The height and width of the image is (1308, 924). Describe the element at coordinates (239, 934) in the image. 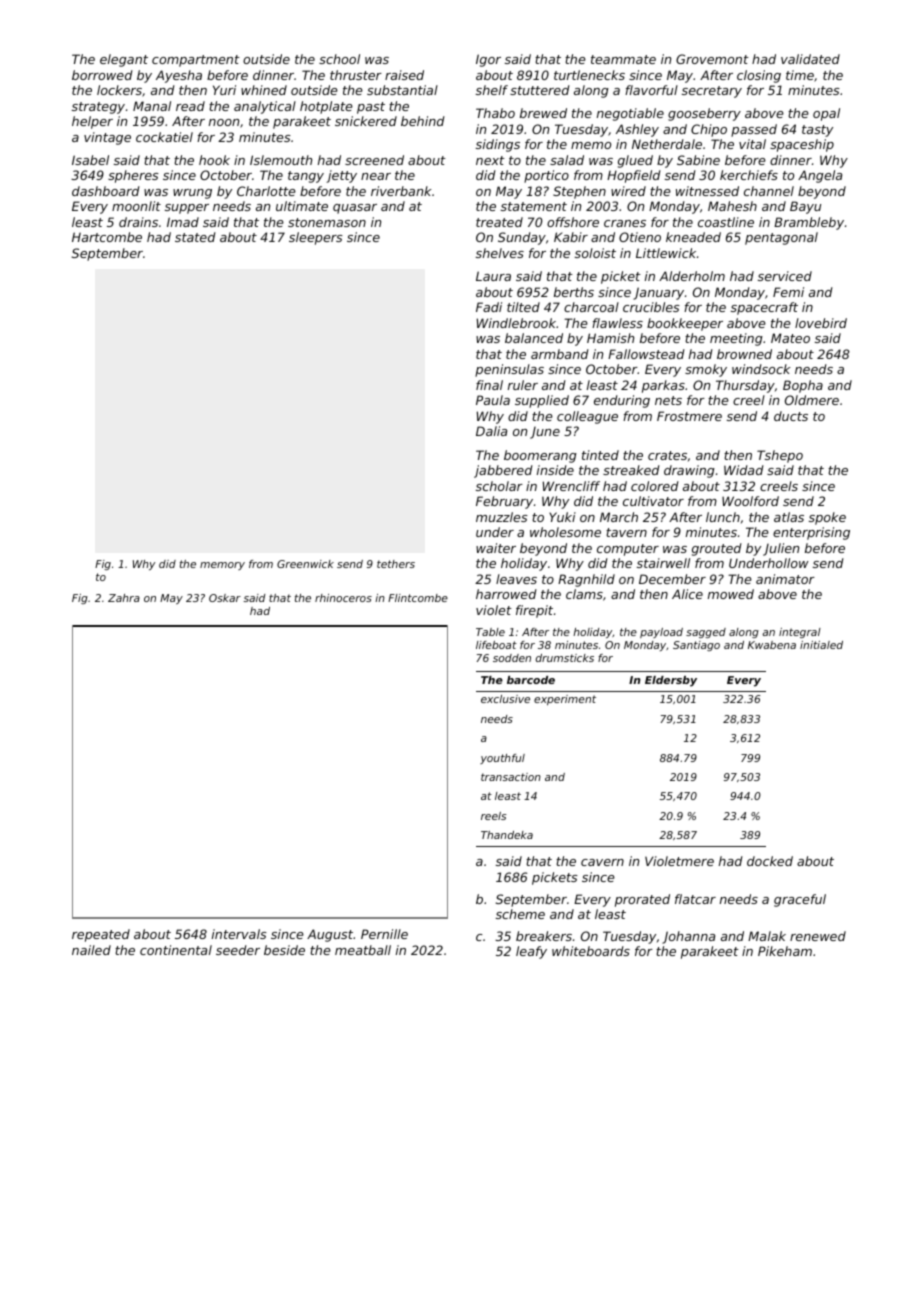

I see `intervals` at that location.
